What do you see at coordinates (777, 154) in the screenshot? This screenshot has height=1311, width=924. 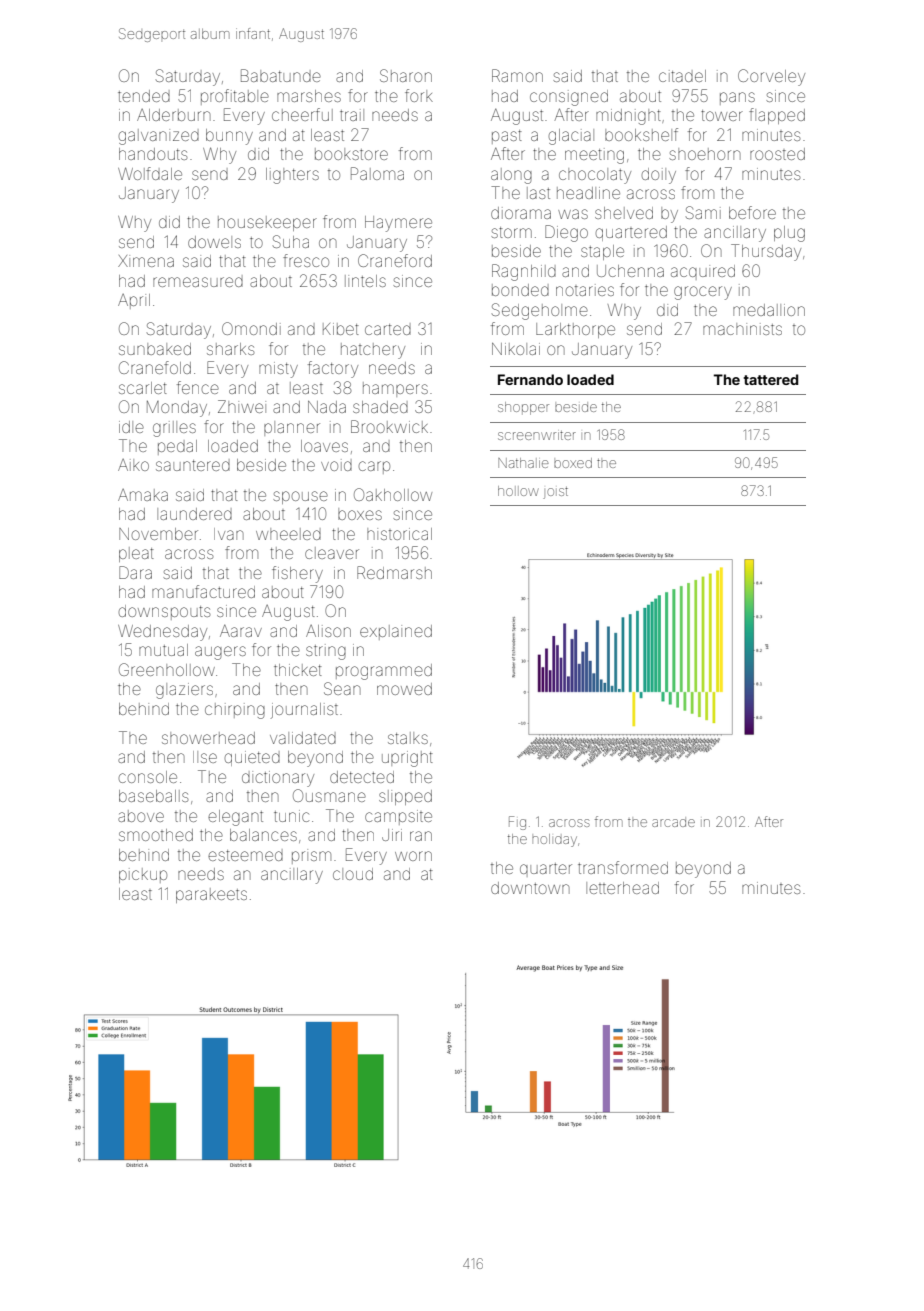 I see `roosted` at bounding box center [777, 154].
